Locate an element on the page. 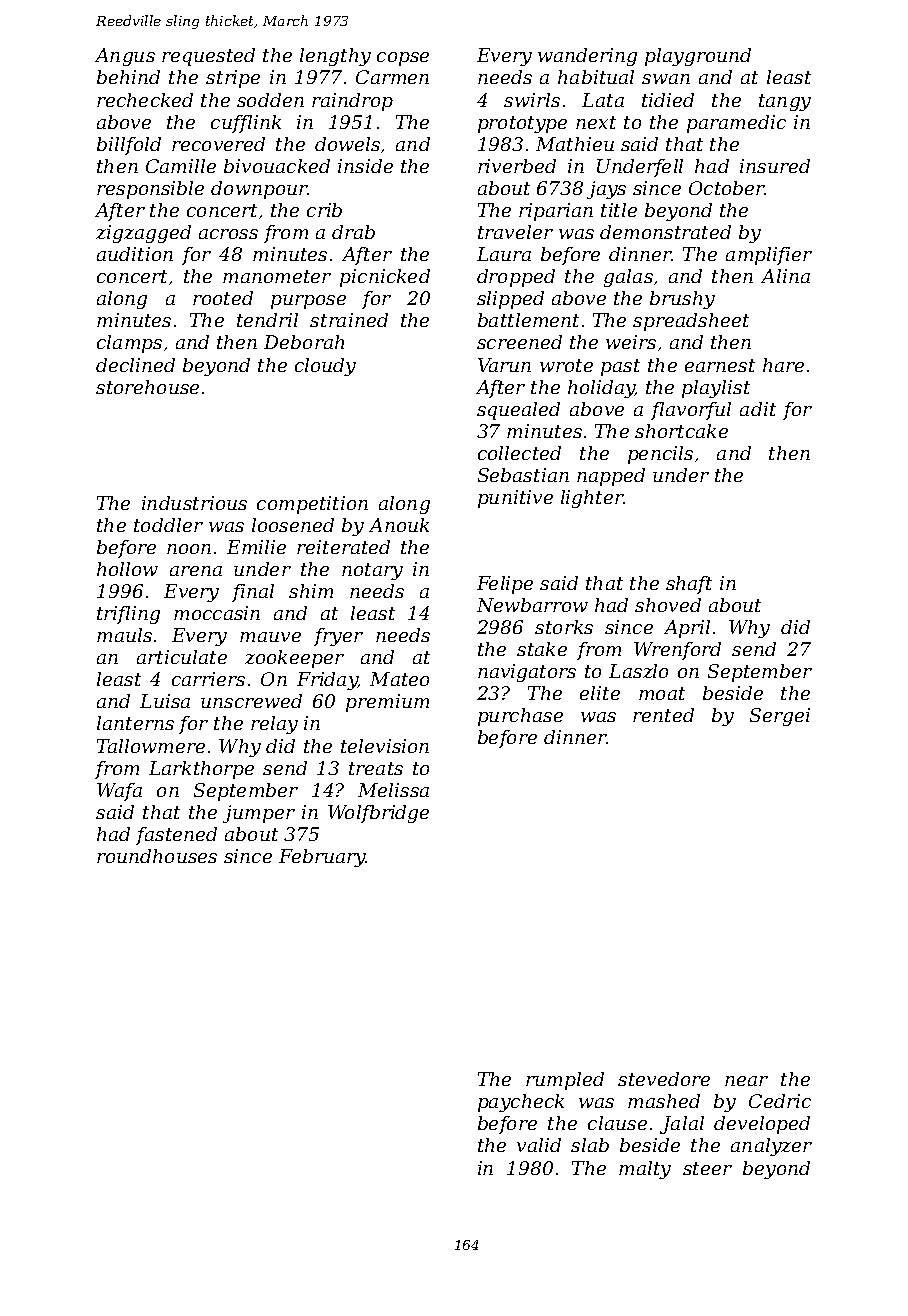  picnicked is located at coordinates (385, 278).
